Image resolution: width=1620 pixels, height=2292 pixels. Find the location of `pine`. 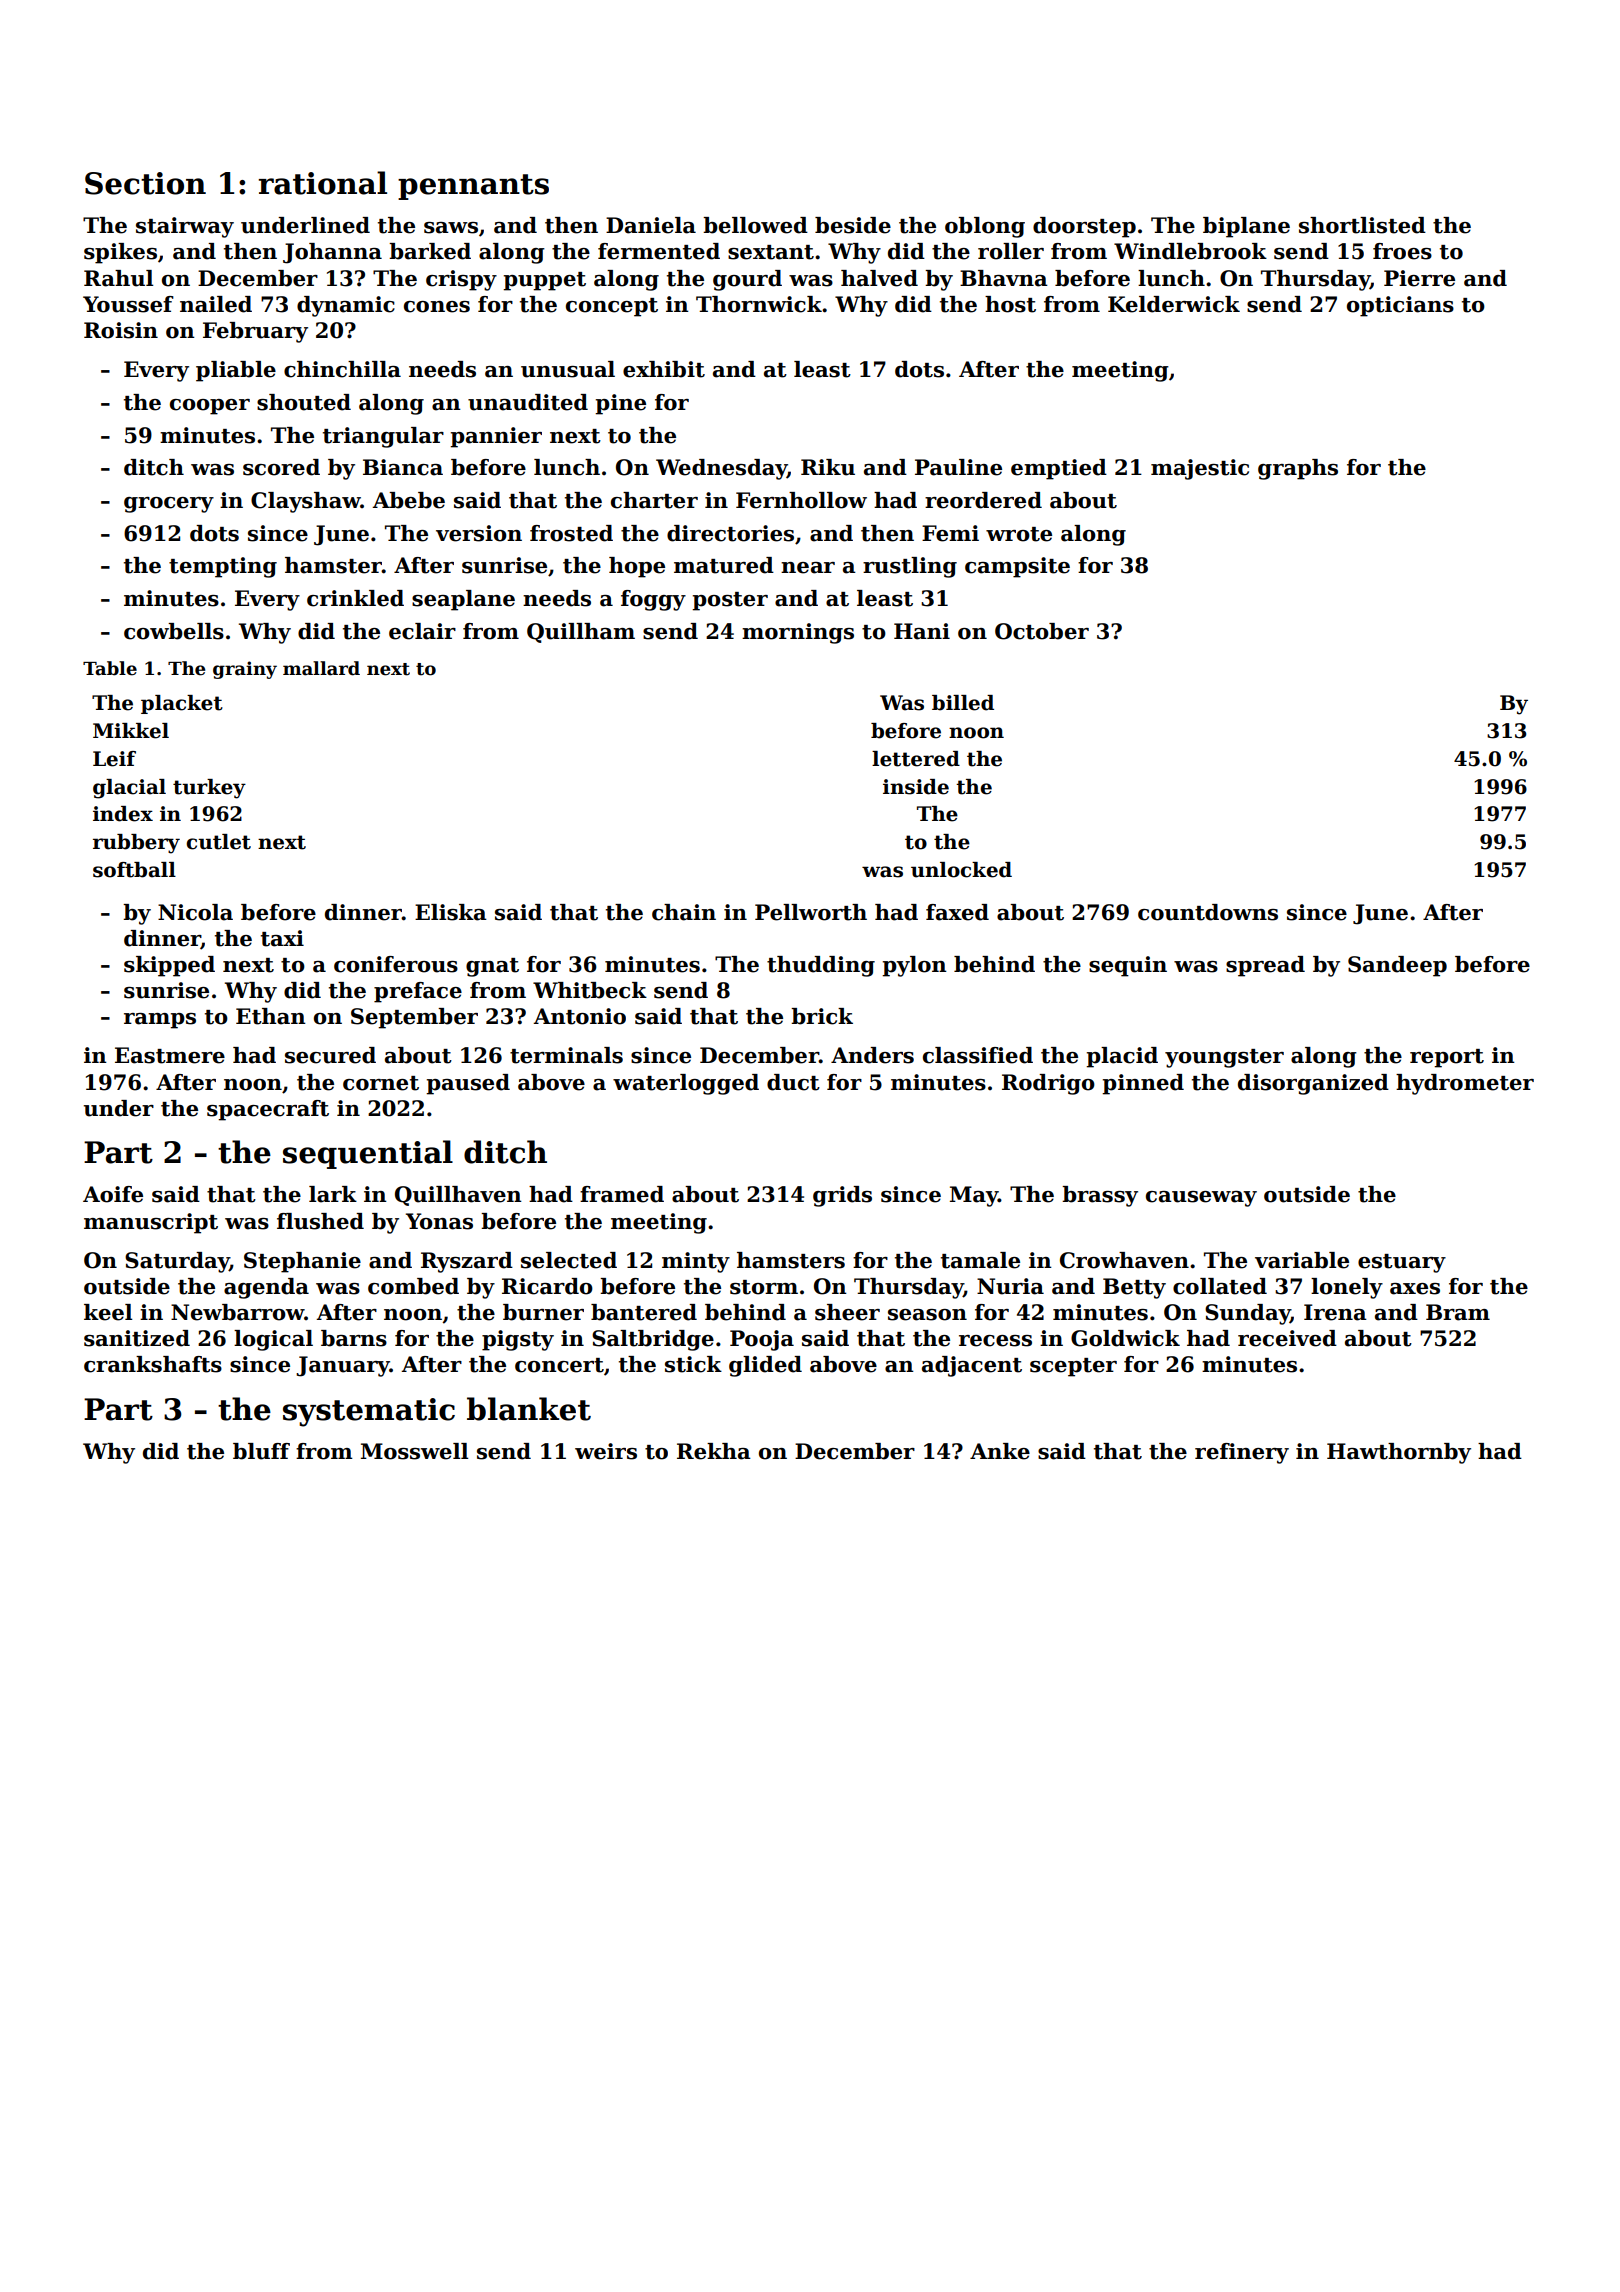

pine is located at coordinates (620, 404).
